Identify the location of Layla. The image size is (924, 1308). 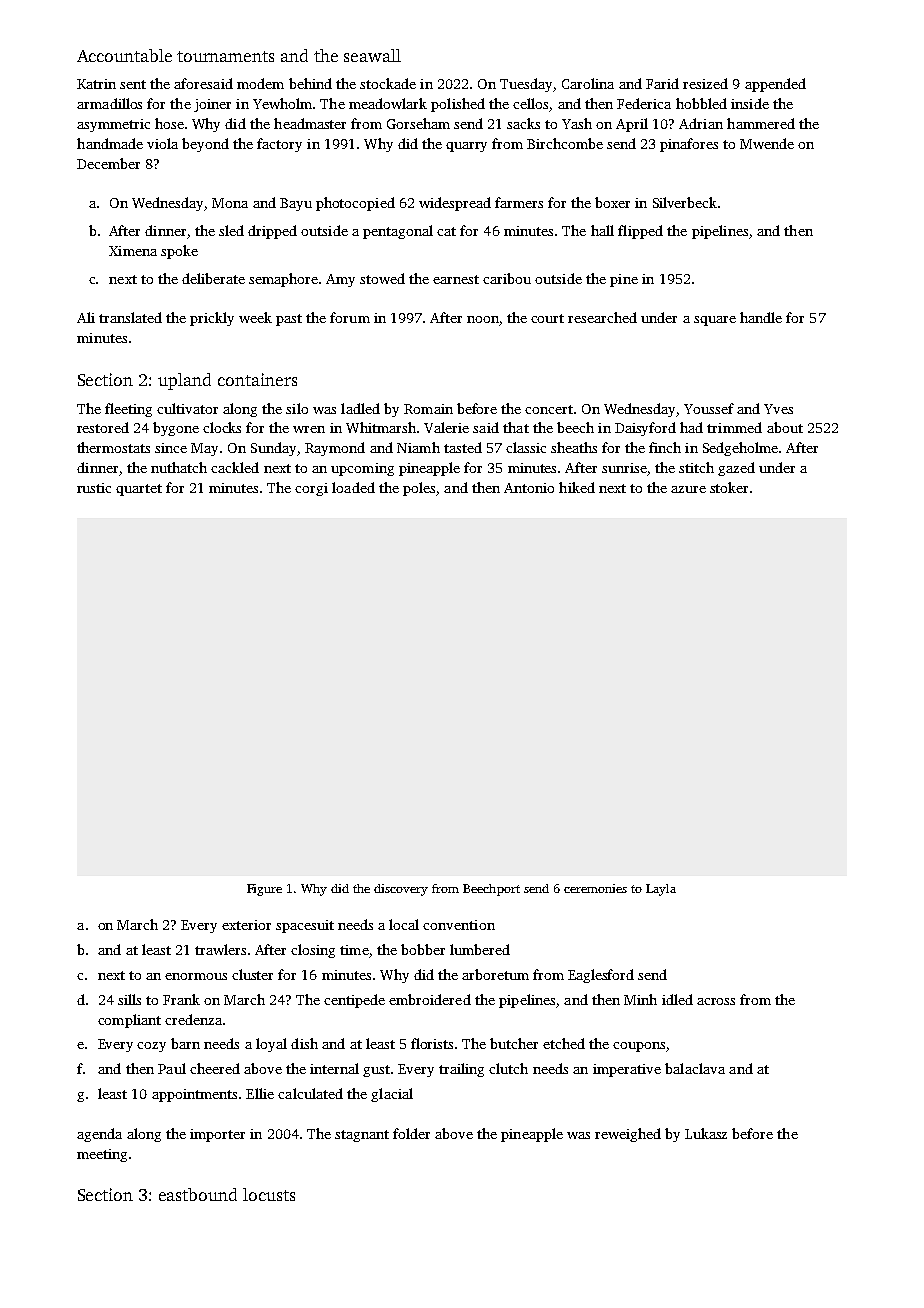
(661, 890).
